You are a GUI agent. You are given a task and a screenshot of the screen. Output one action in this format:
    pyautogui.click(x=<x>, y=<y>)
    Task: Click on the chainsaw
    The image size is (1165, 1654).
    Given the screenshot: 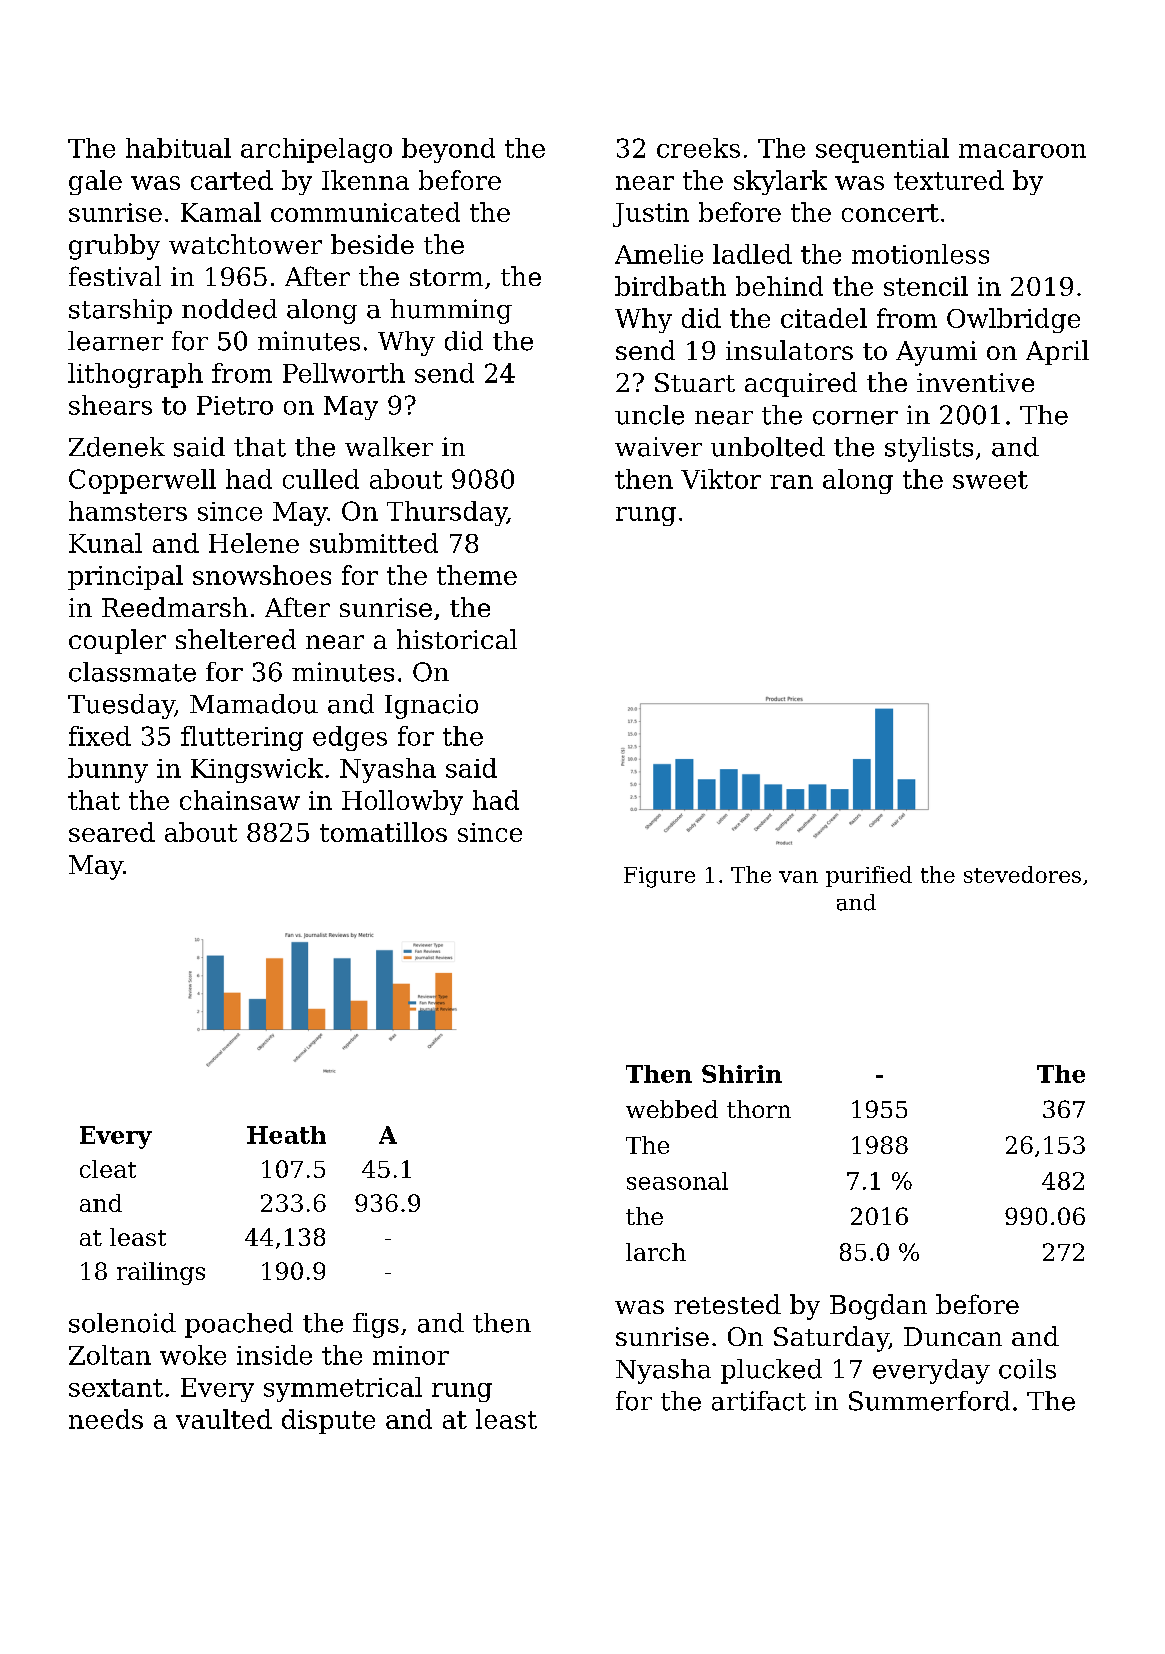 What is the action you would take?
    pyautogui.click(x=240, y=800)
